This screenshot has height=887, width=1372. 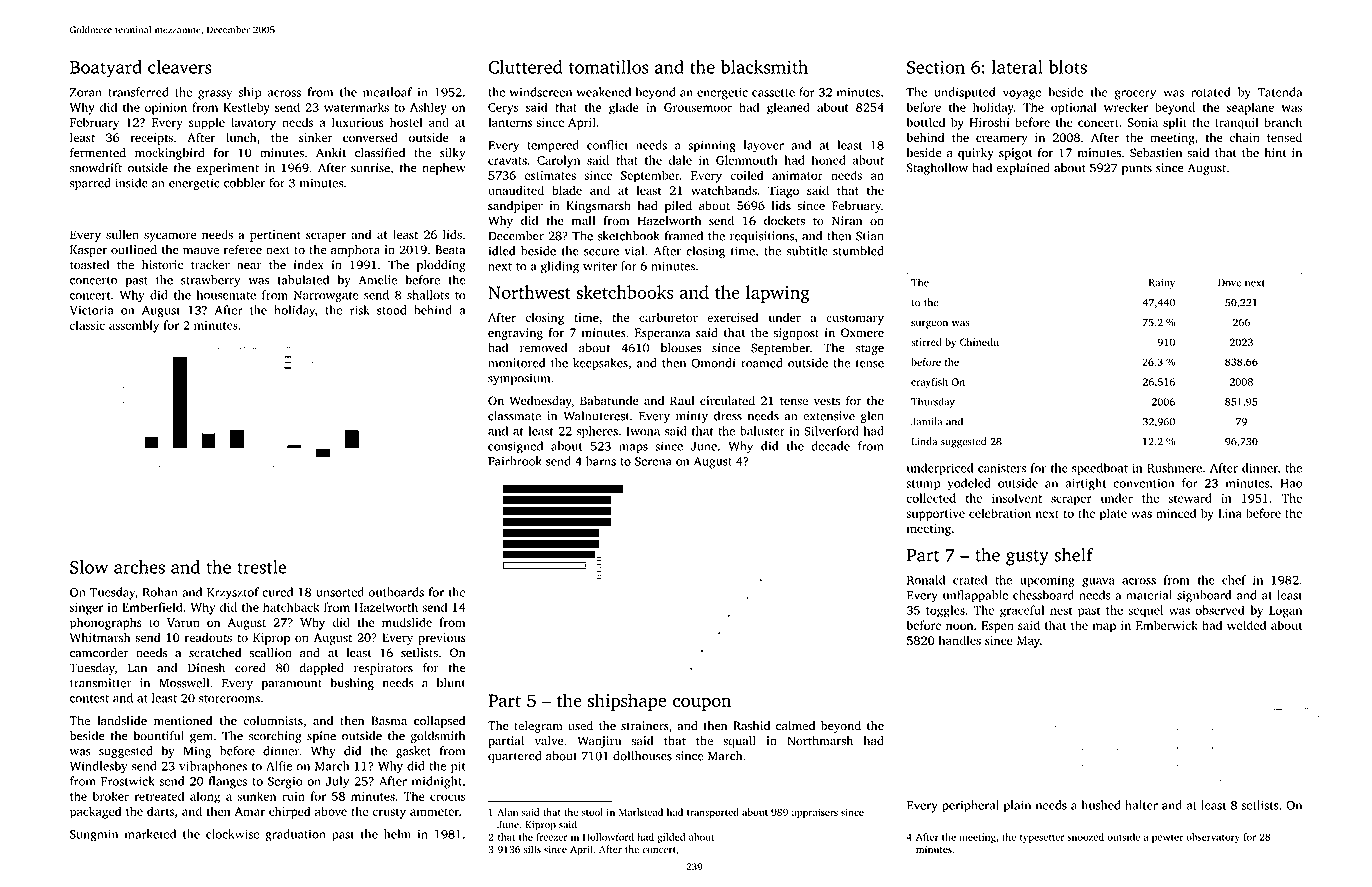 What do you see at coordinates (929, 324) in the screenshot?
I see `surgeon` at bounding box center [929, 324].
